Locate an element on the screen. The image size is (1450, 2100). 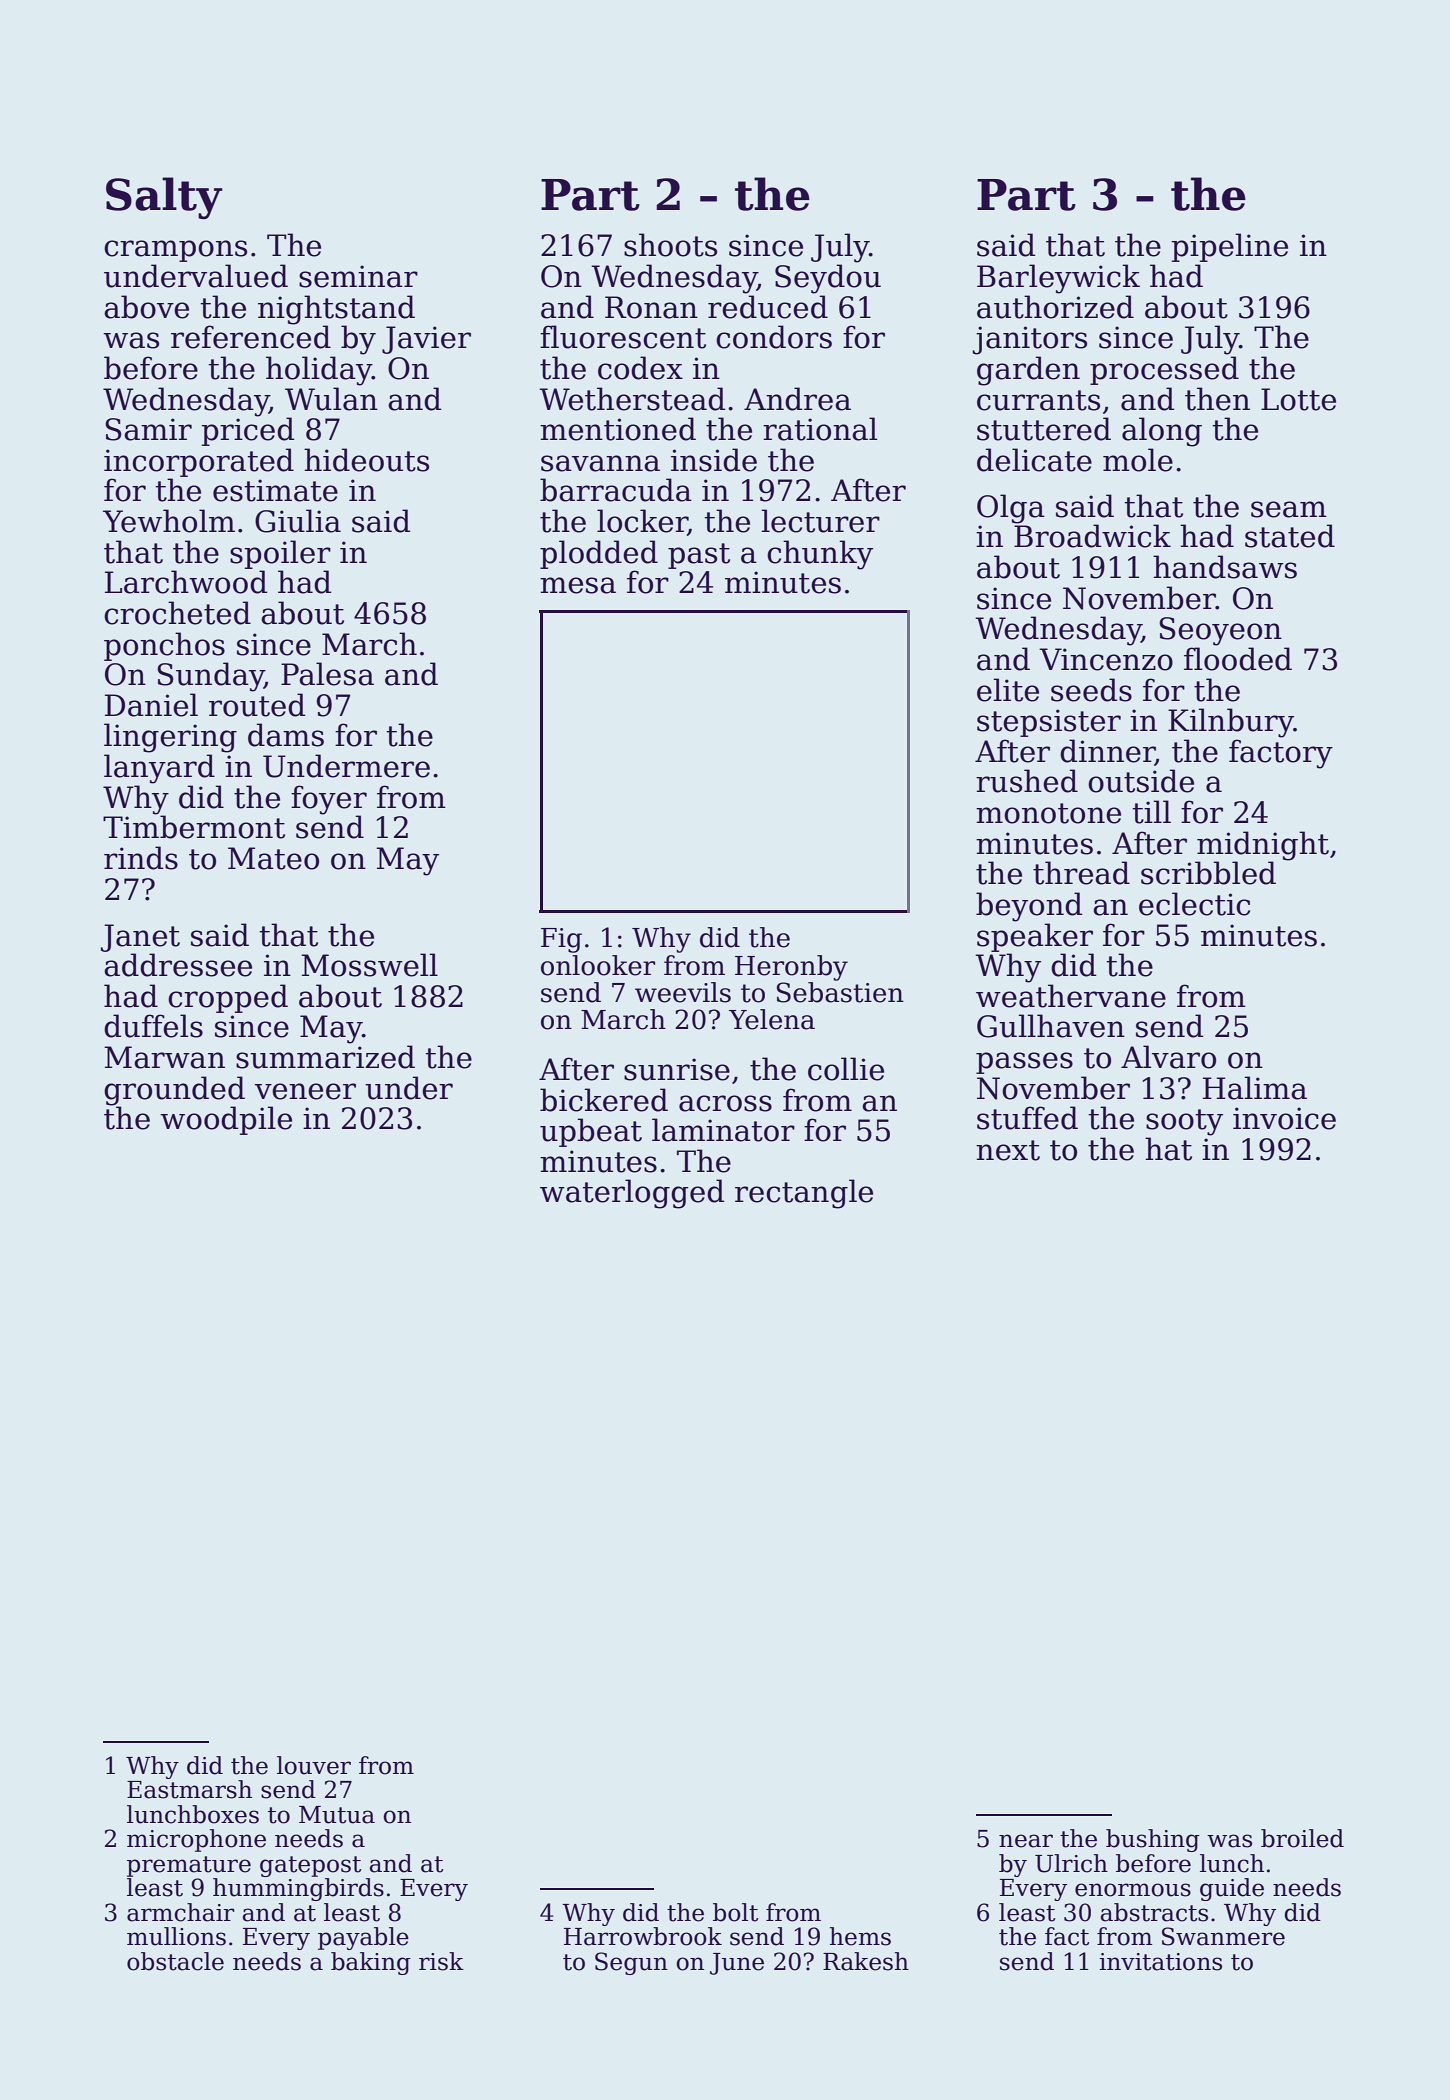
Yewholm is located at coordinates (169, 521).
